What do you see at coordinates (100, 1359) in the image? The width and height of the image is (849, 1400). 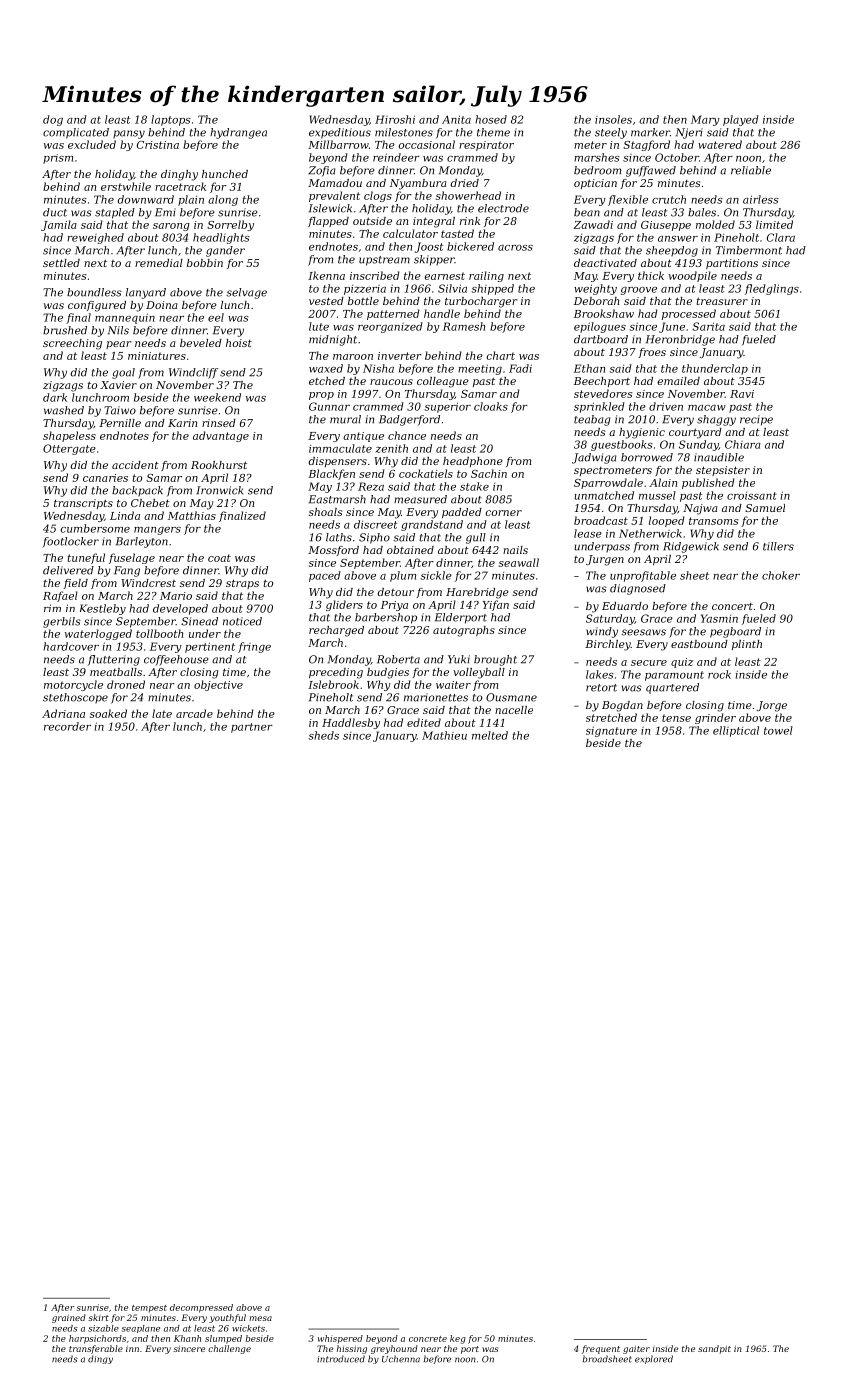 I see `dingy` at bounding box center [100, 1359].
